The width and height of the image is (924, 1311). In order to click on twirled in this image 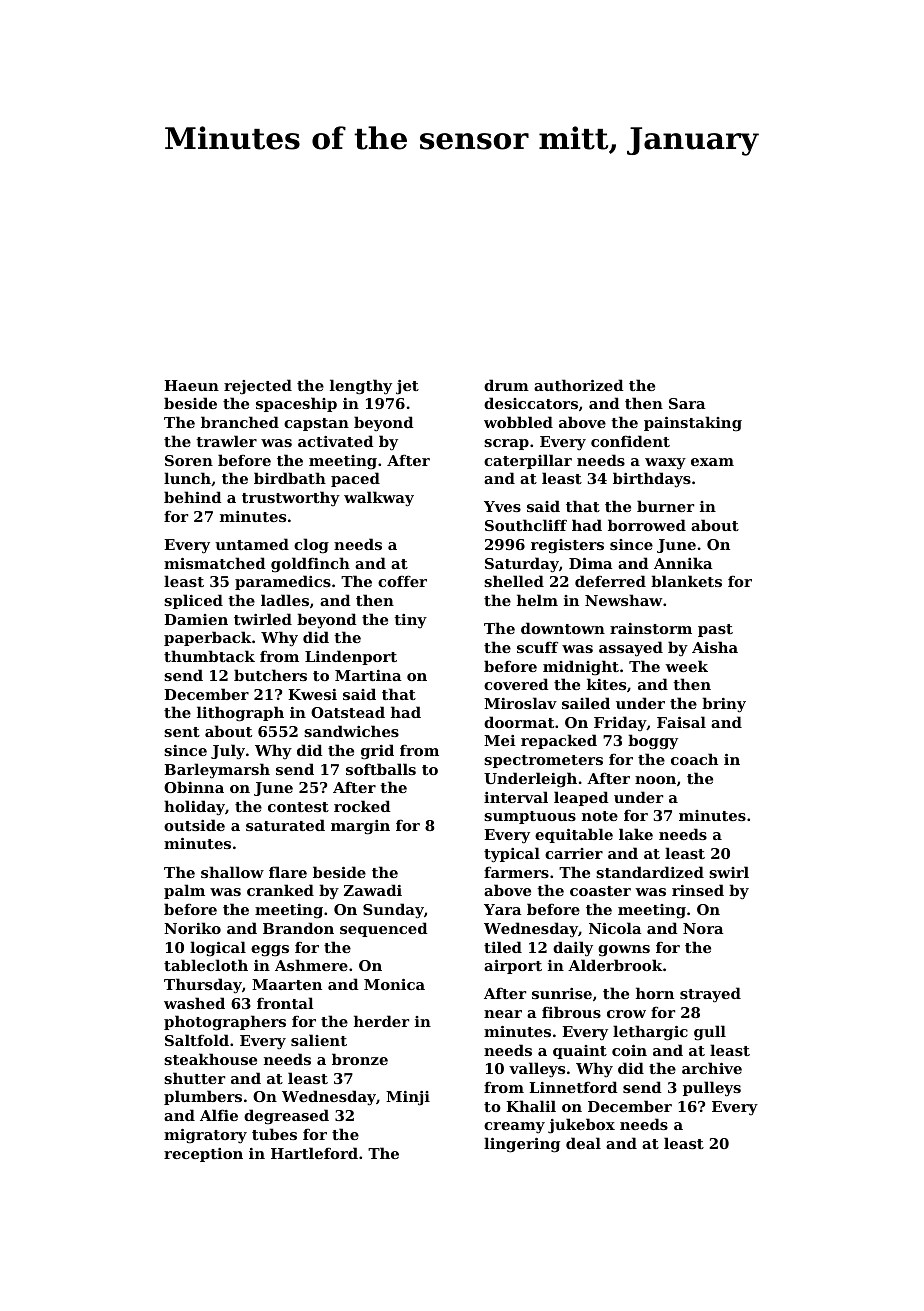, I will do `click(263, 619)`.
